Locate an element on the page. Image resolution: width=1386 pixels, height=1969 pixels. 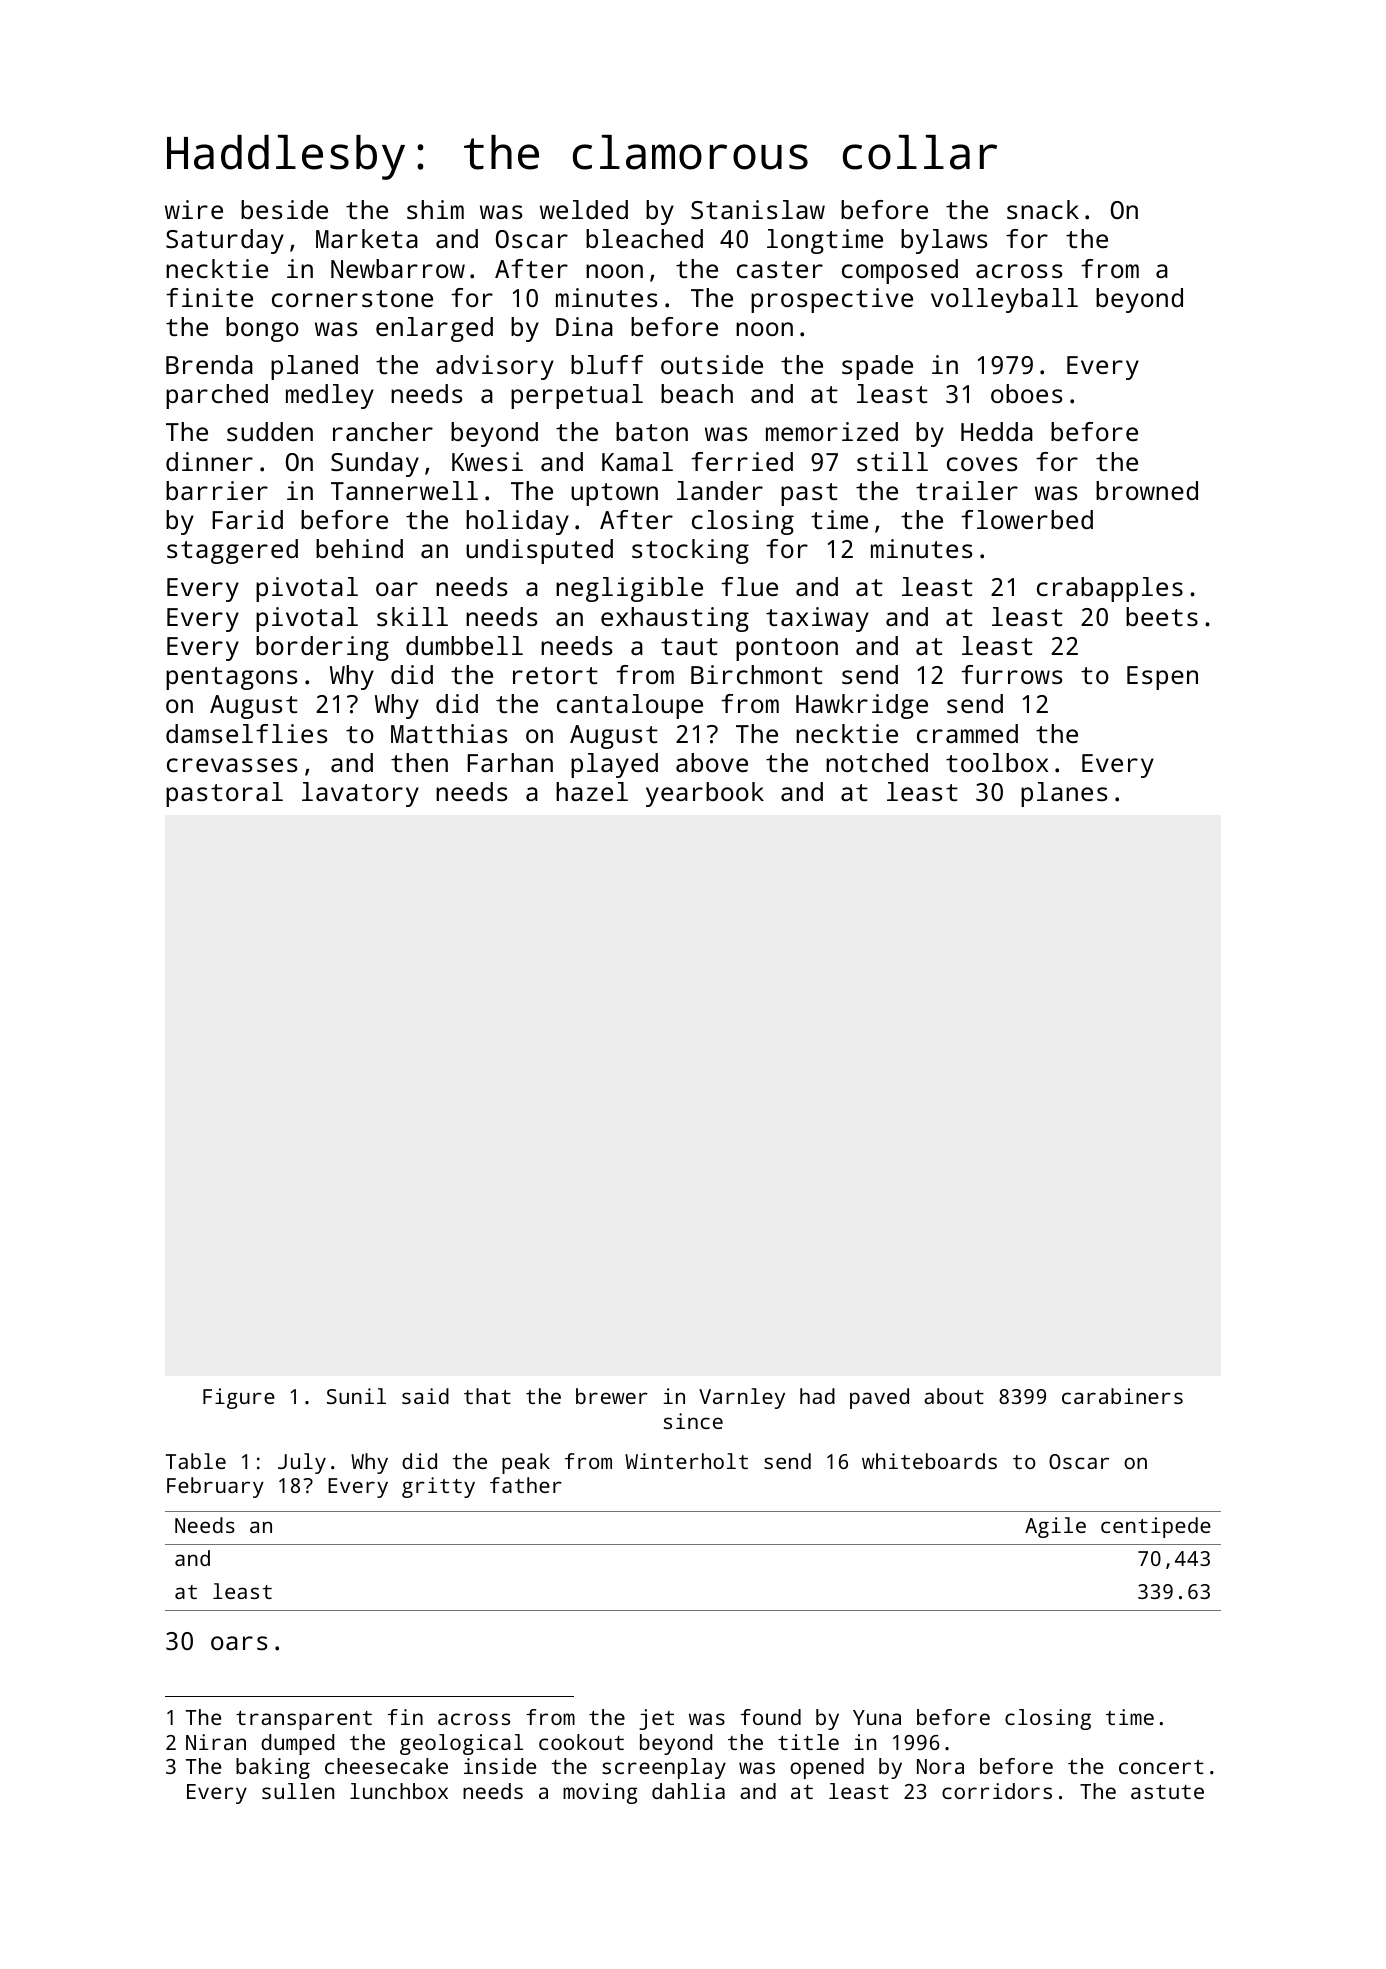
sullen is located at coordinates (298, 1791).
